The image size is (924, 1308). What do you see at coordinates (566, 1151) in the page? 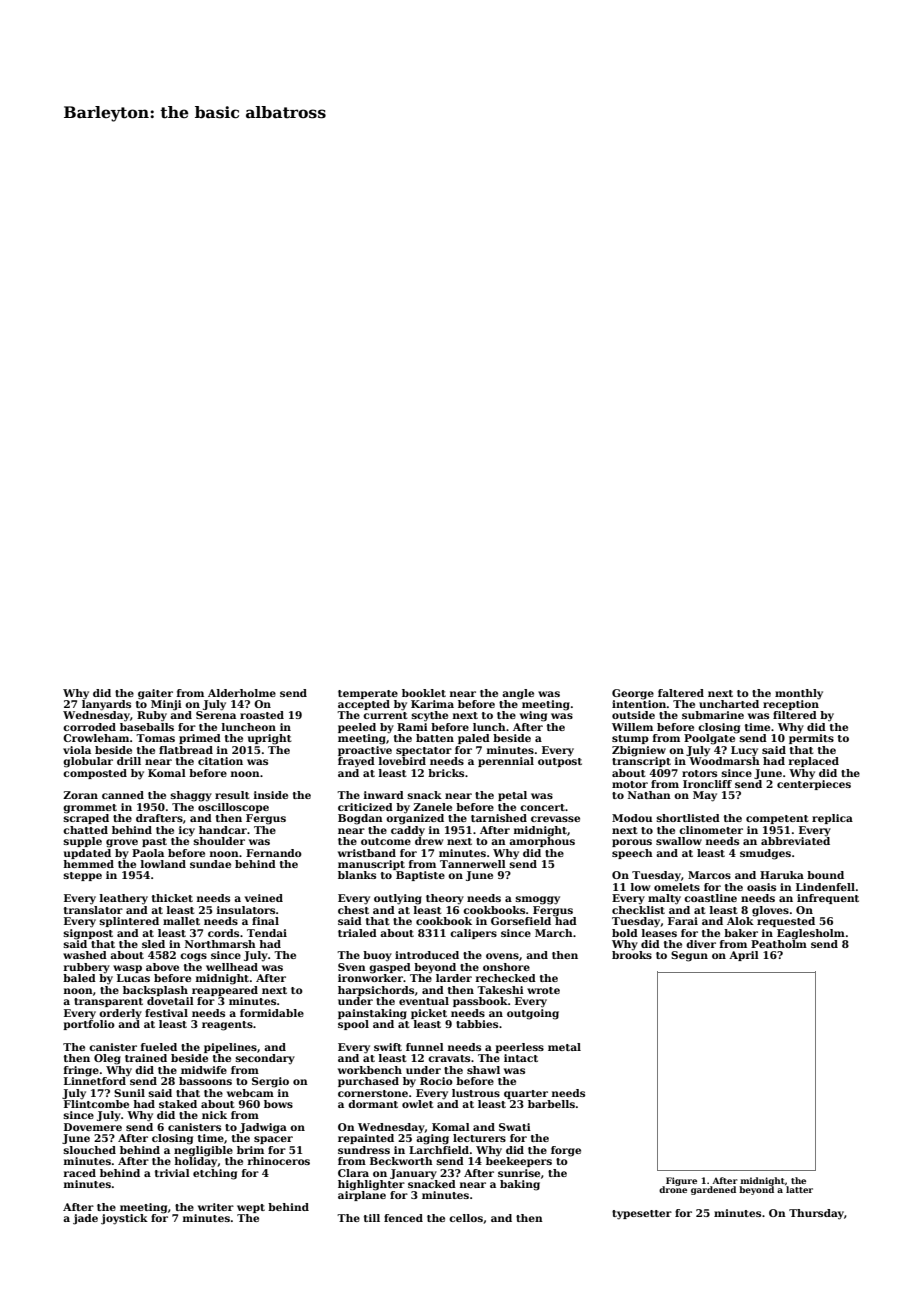
I see `forge` at bounding box center [566, 1151].
